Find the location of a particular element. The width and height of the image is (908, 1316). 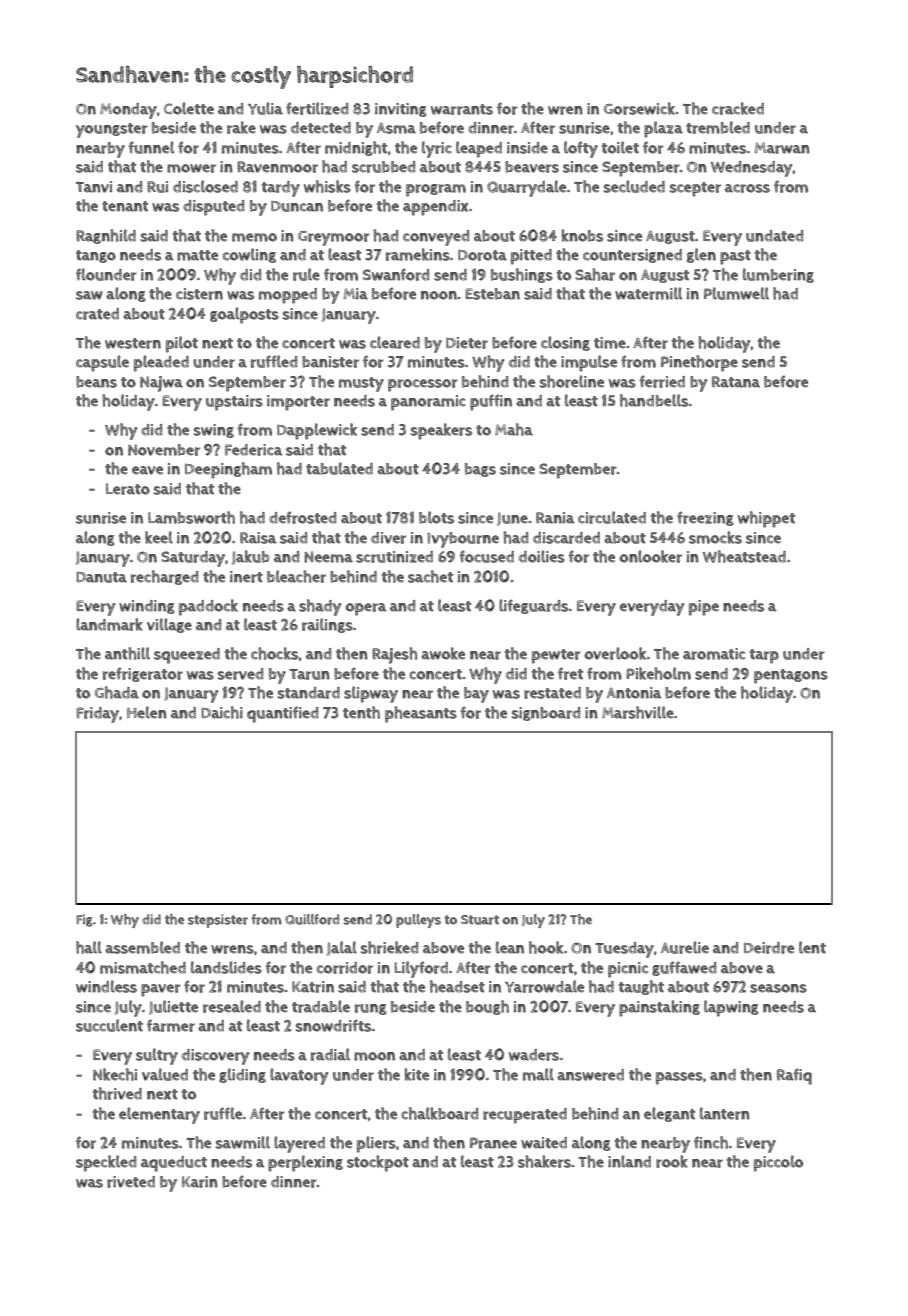

Ratana is located at coordinates (736, 382).
